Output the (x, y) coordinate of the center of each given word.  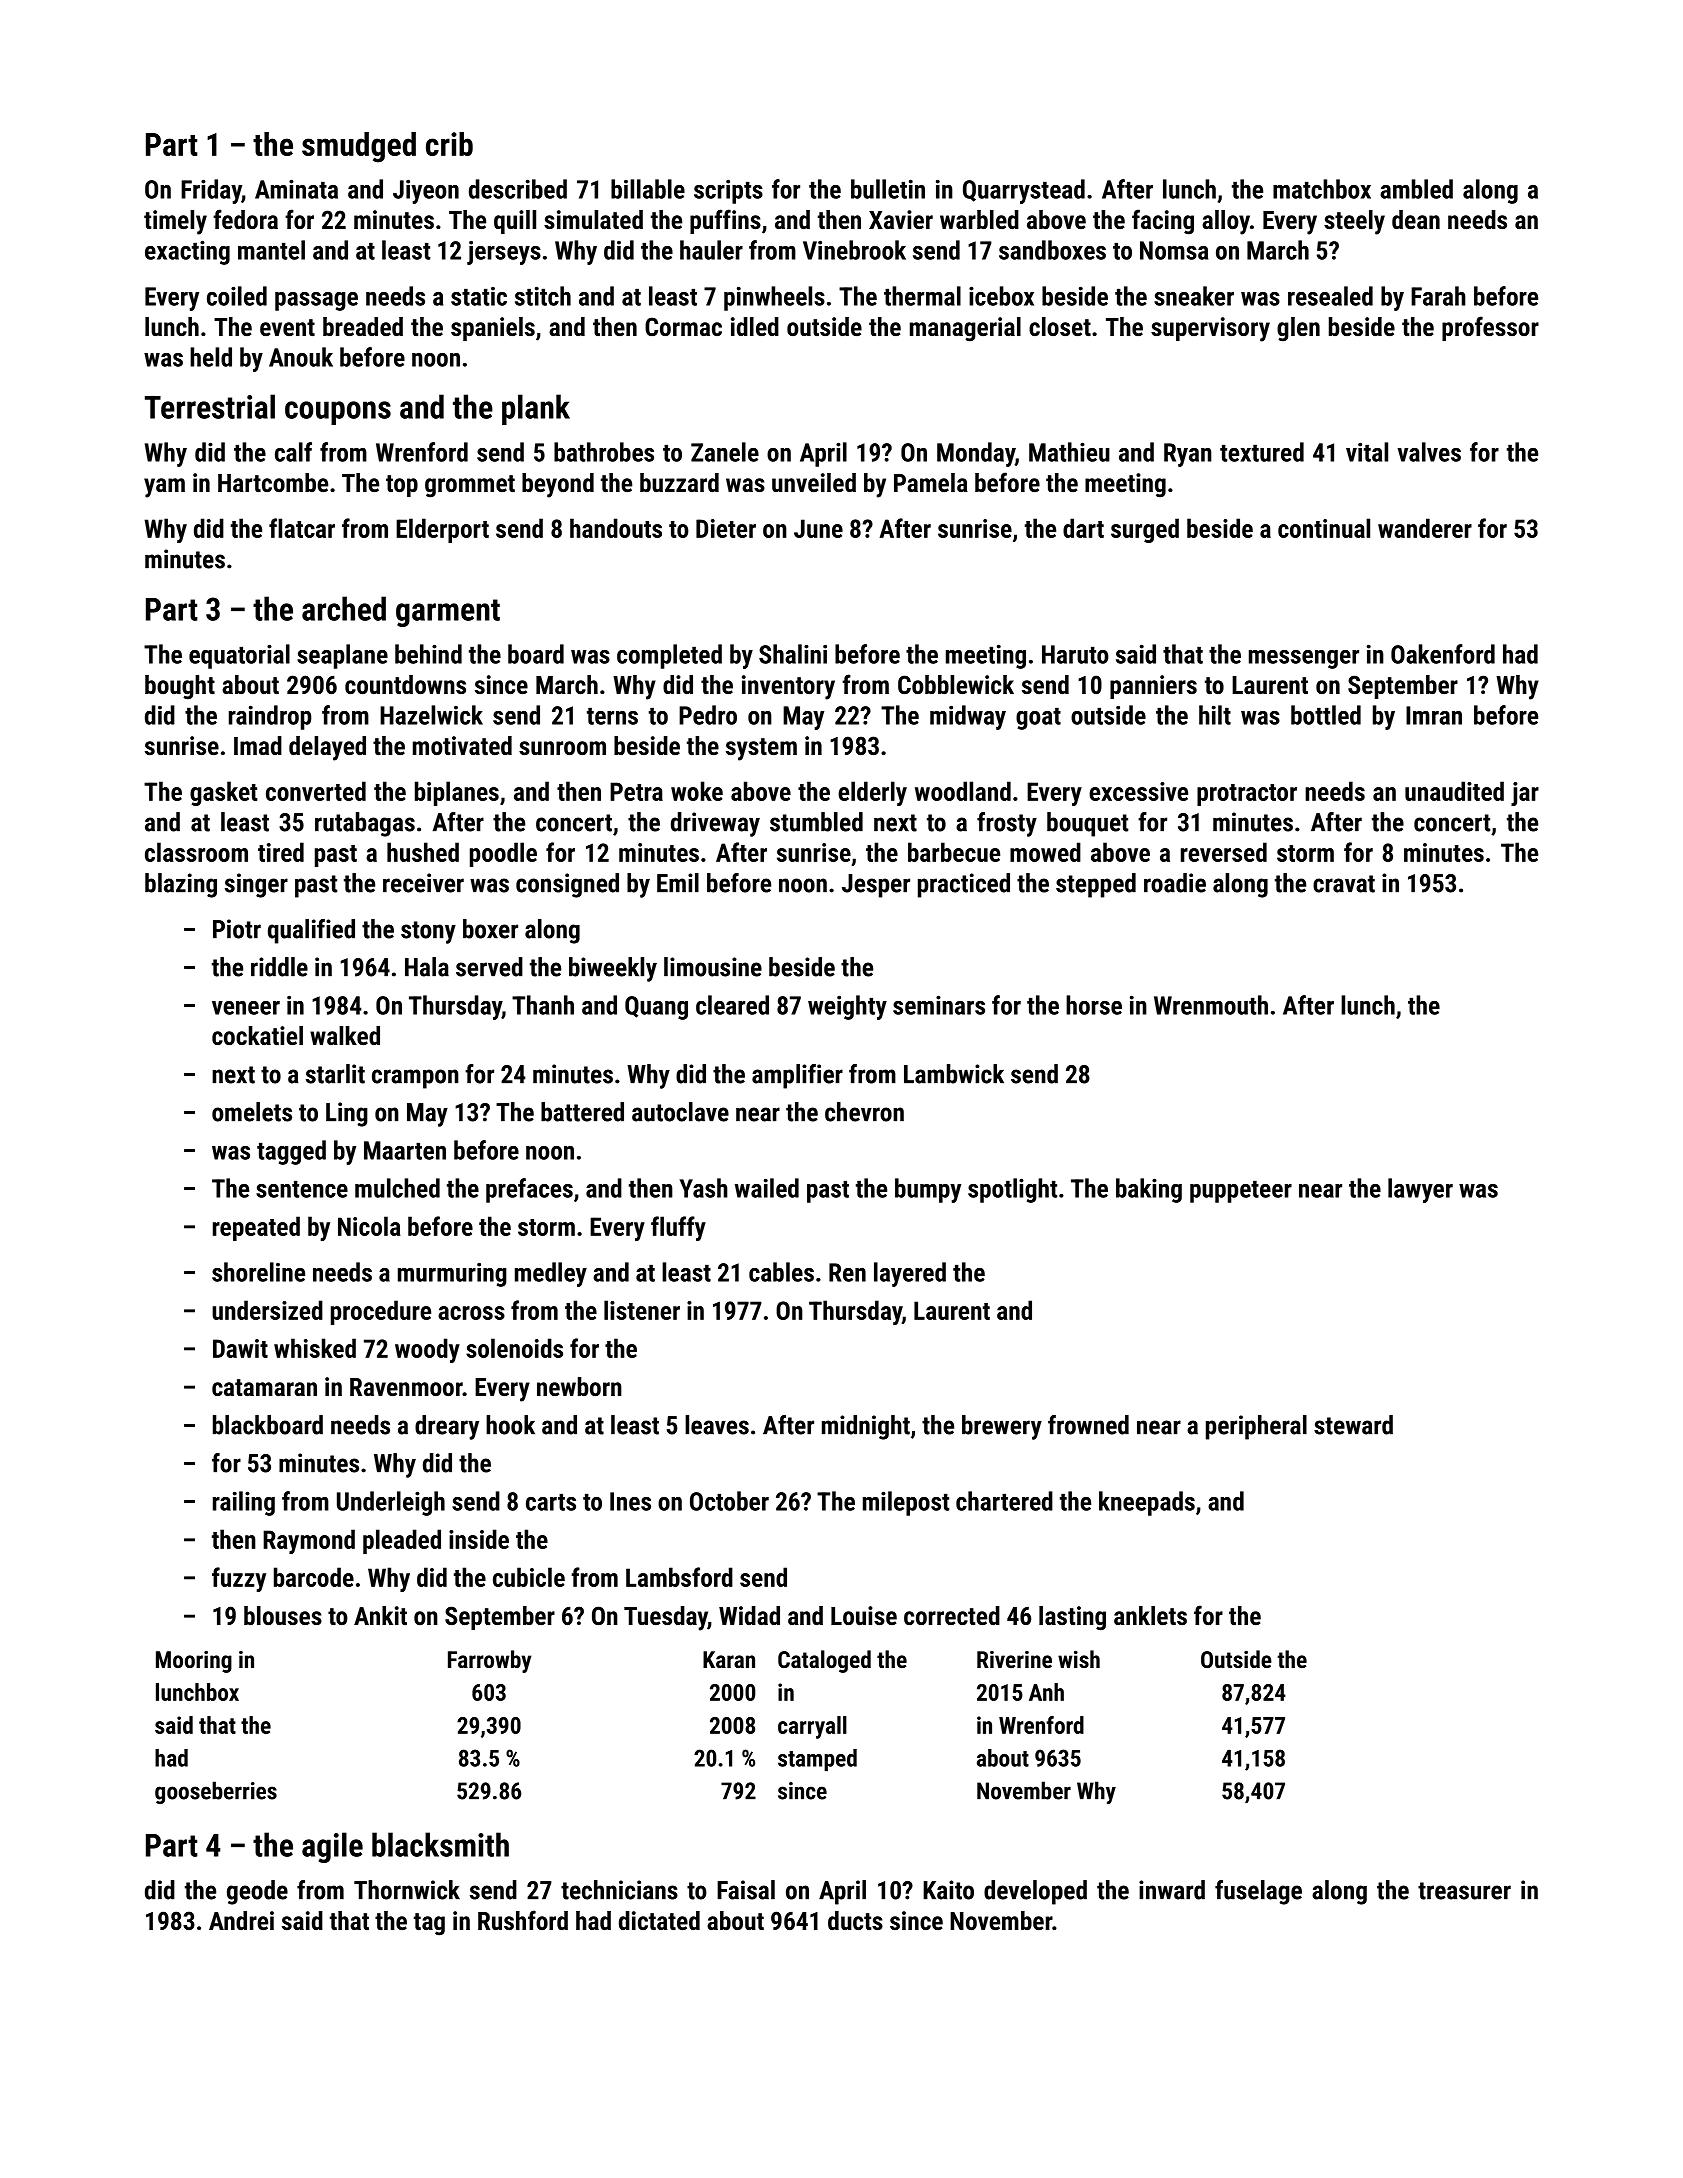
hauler (711, 250)
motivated (462, 745)
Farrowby (489, 1661)
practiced (964, 885)
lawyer (1420, 1190)
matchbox (1322, 189)
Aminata (296, 189)
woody (427, 1350)
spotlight (1012, 1190)
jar (1525, 794)
